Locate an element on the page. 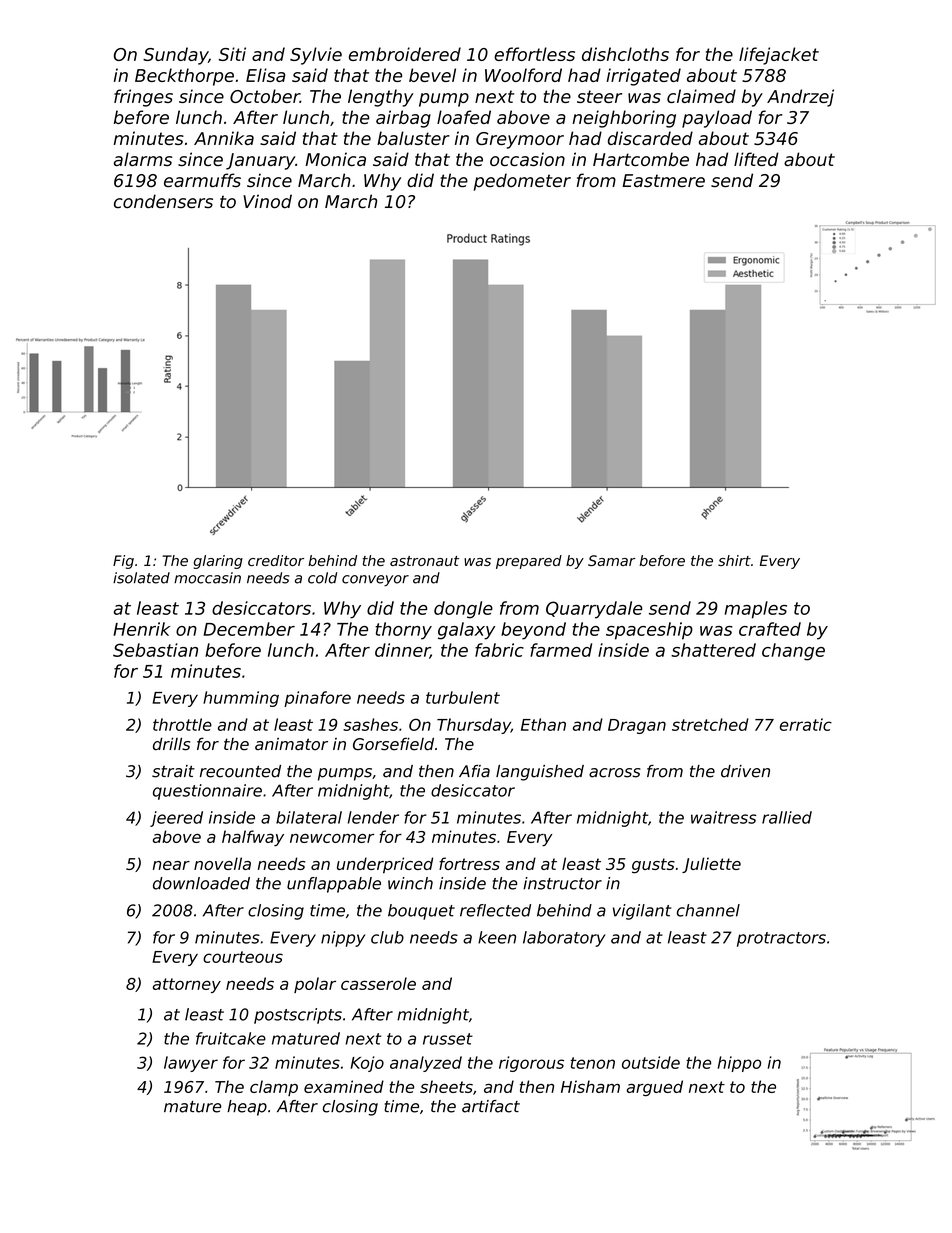  shirt is located at coordinates (734, 560).
